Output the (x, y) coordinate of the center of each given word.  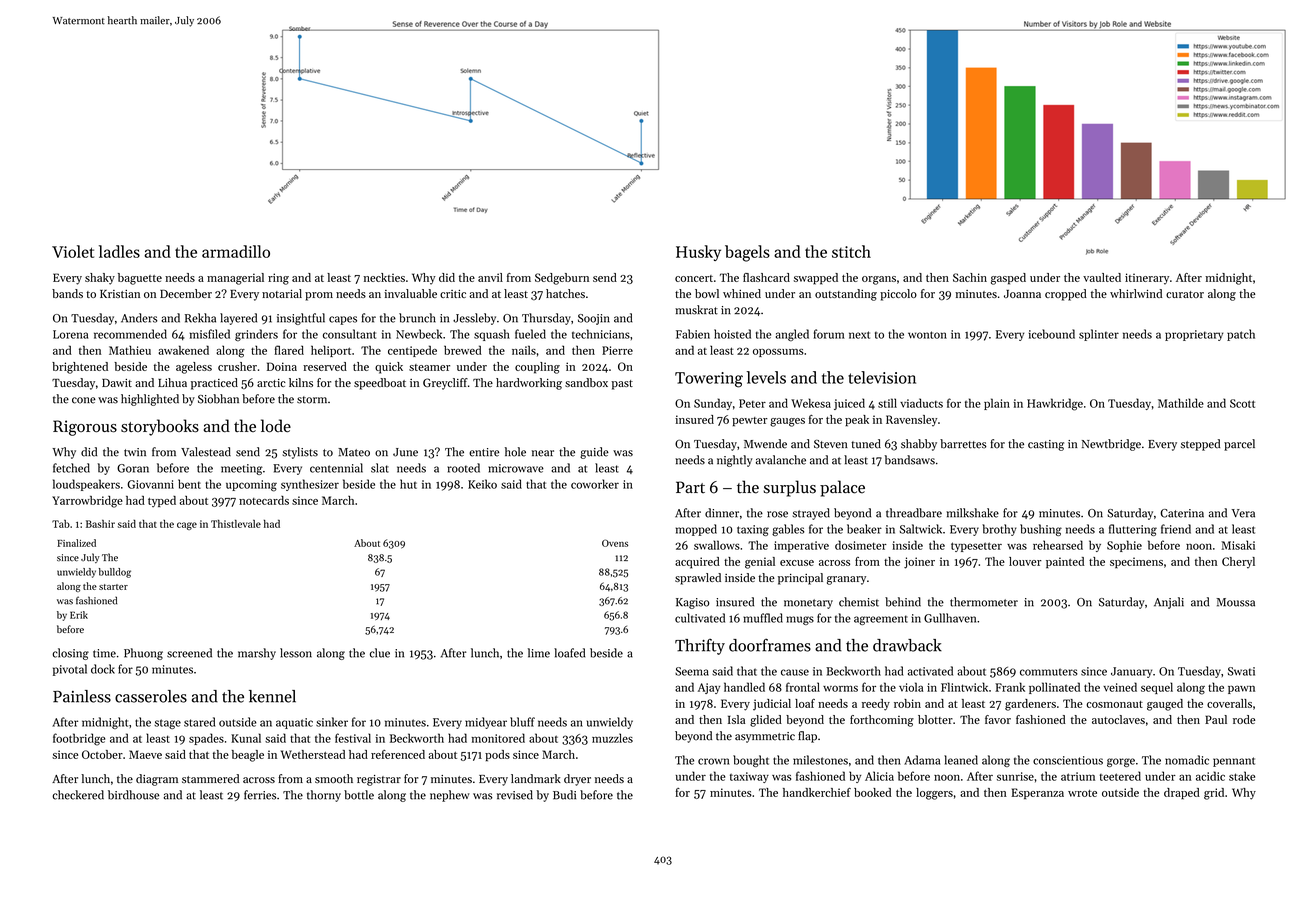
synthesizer (310, 485)
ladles (119, 251)
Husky (698, 253)
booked (872, 792)
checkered (78, 795)
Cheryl (1238, 563)
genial (760, 563)
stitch (851, 251)
